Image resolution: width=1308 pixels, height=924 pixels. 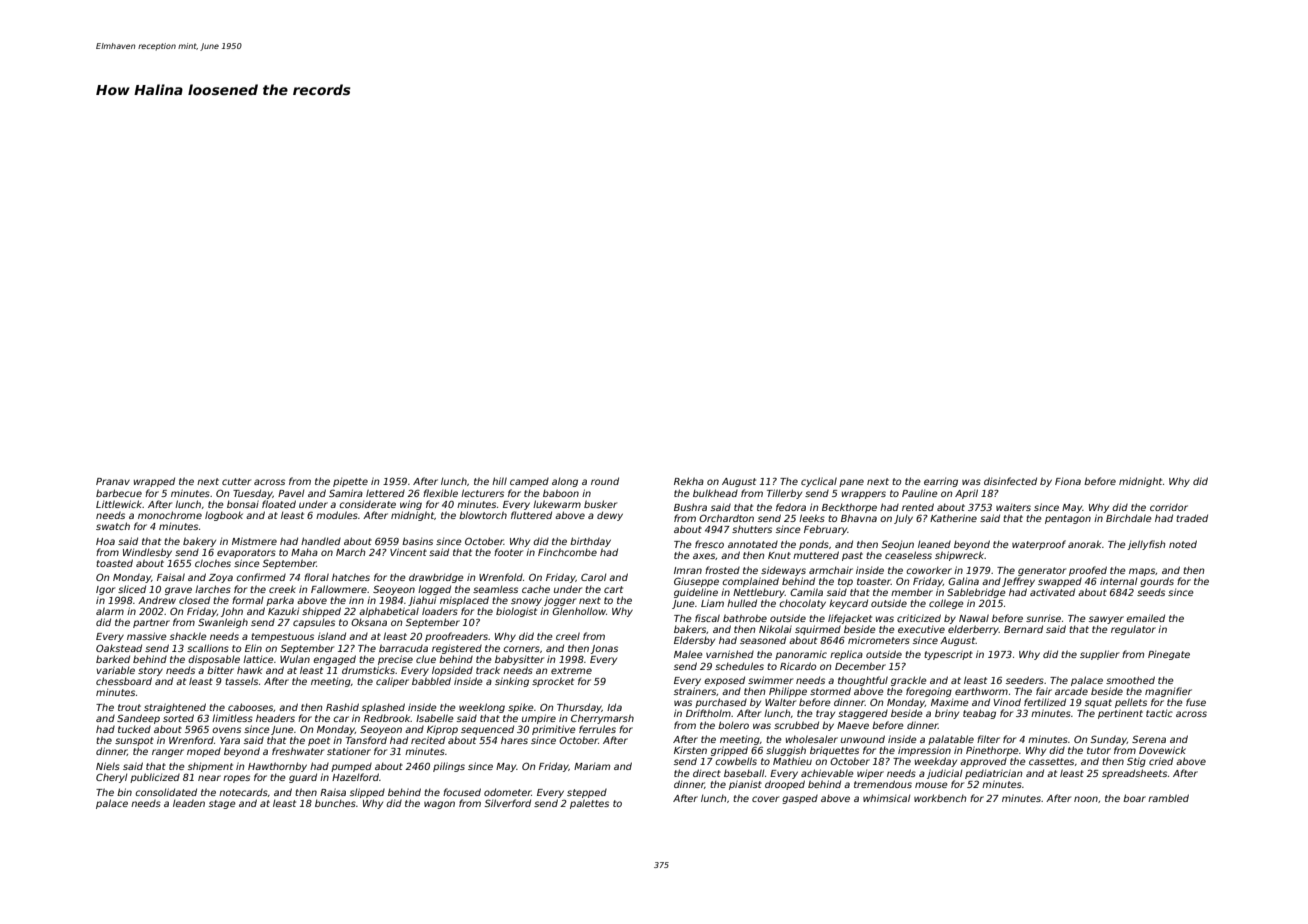 What do you see at coordinates (529, 482) in the screenshot?
I see `camped` at bounding box center [529, 482].
